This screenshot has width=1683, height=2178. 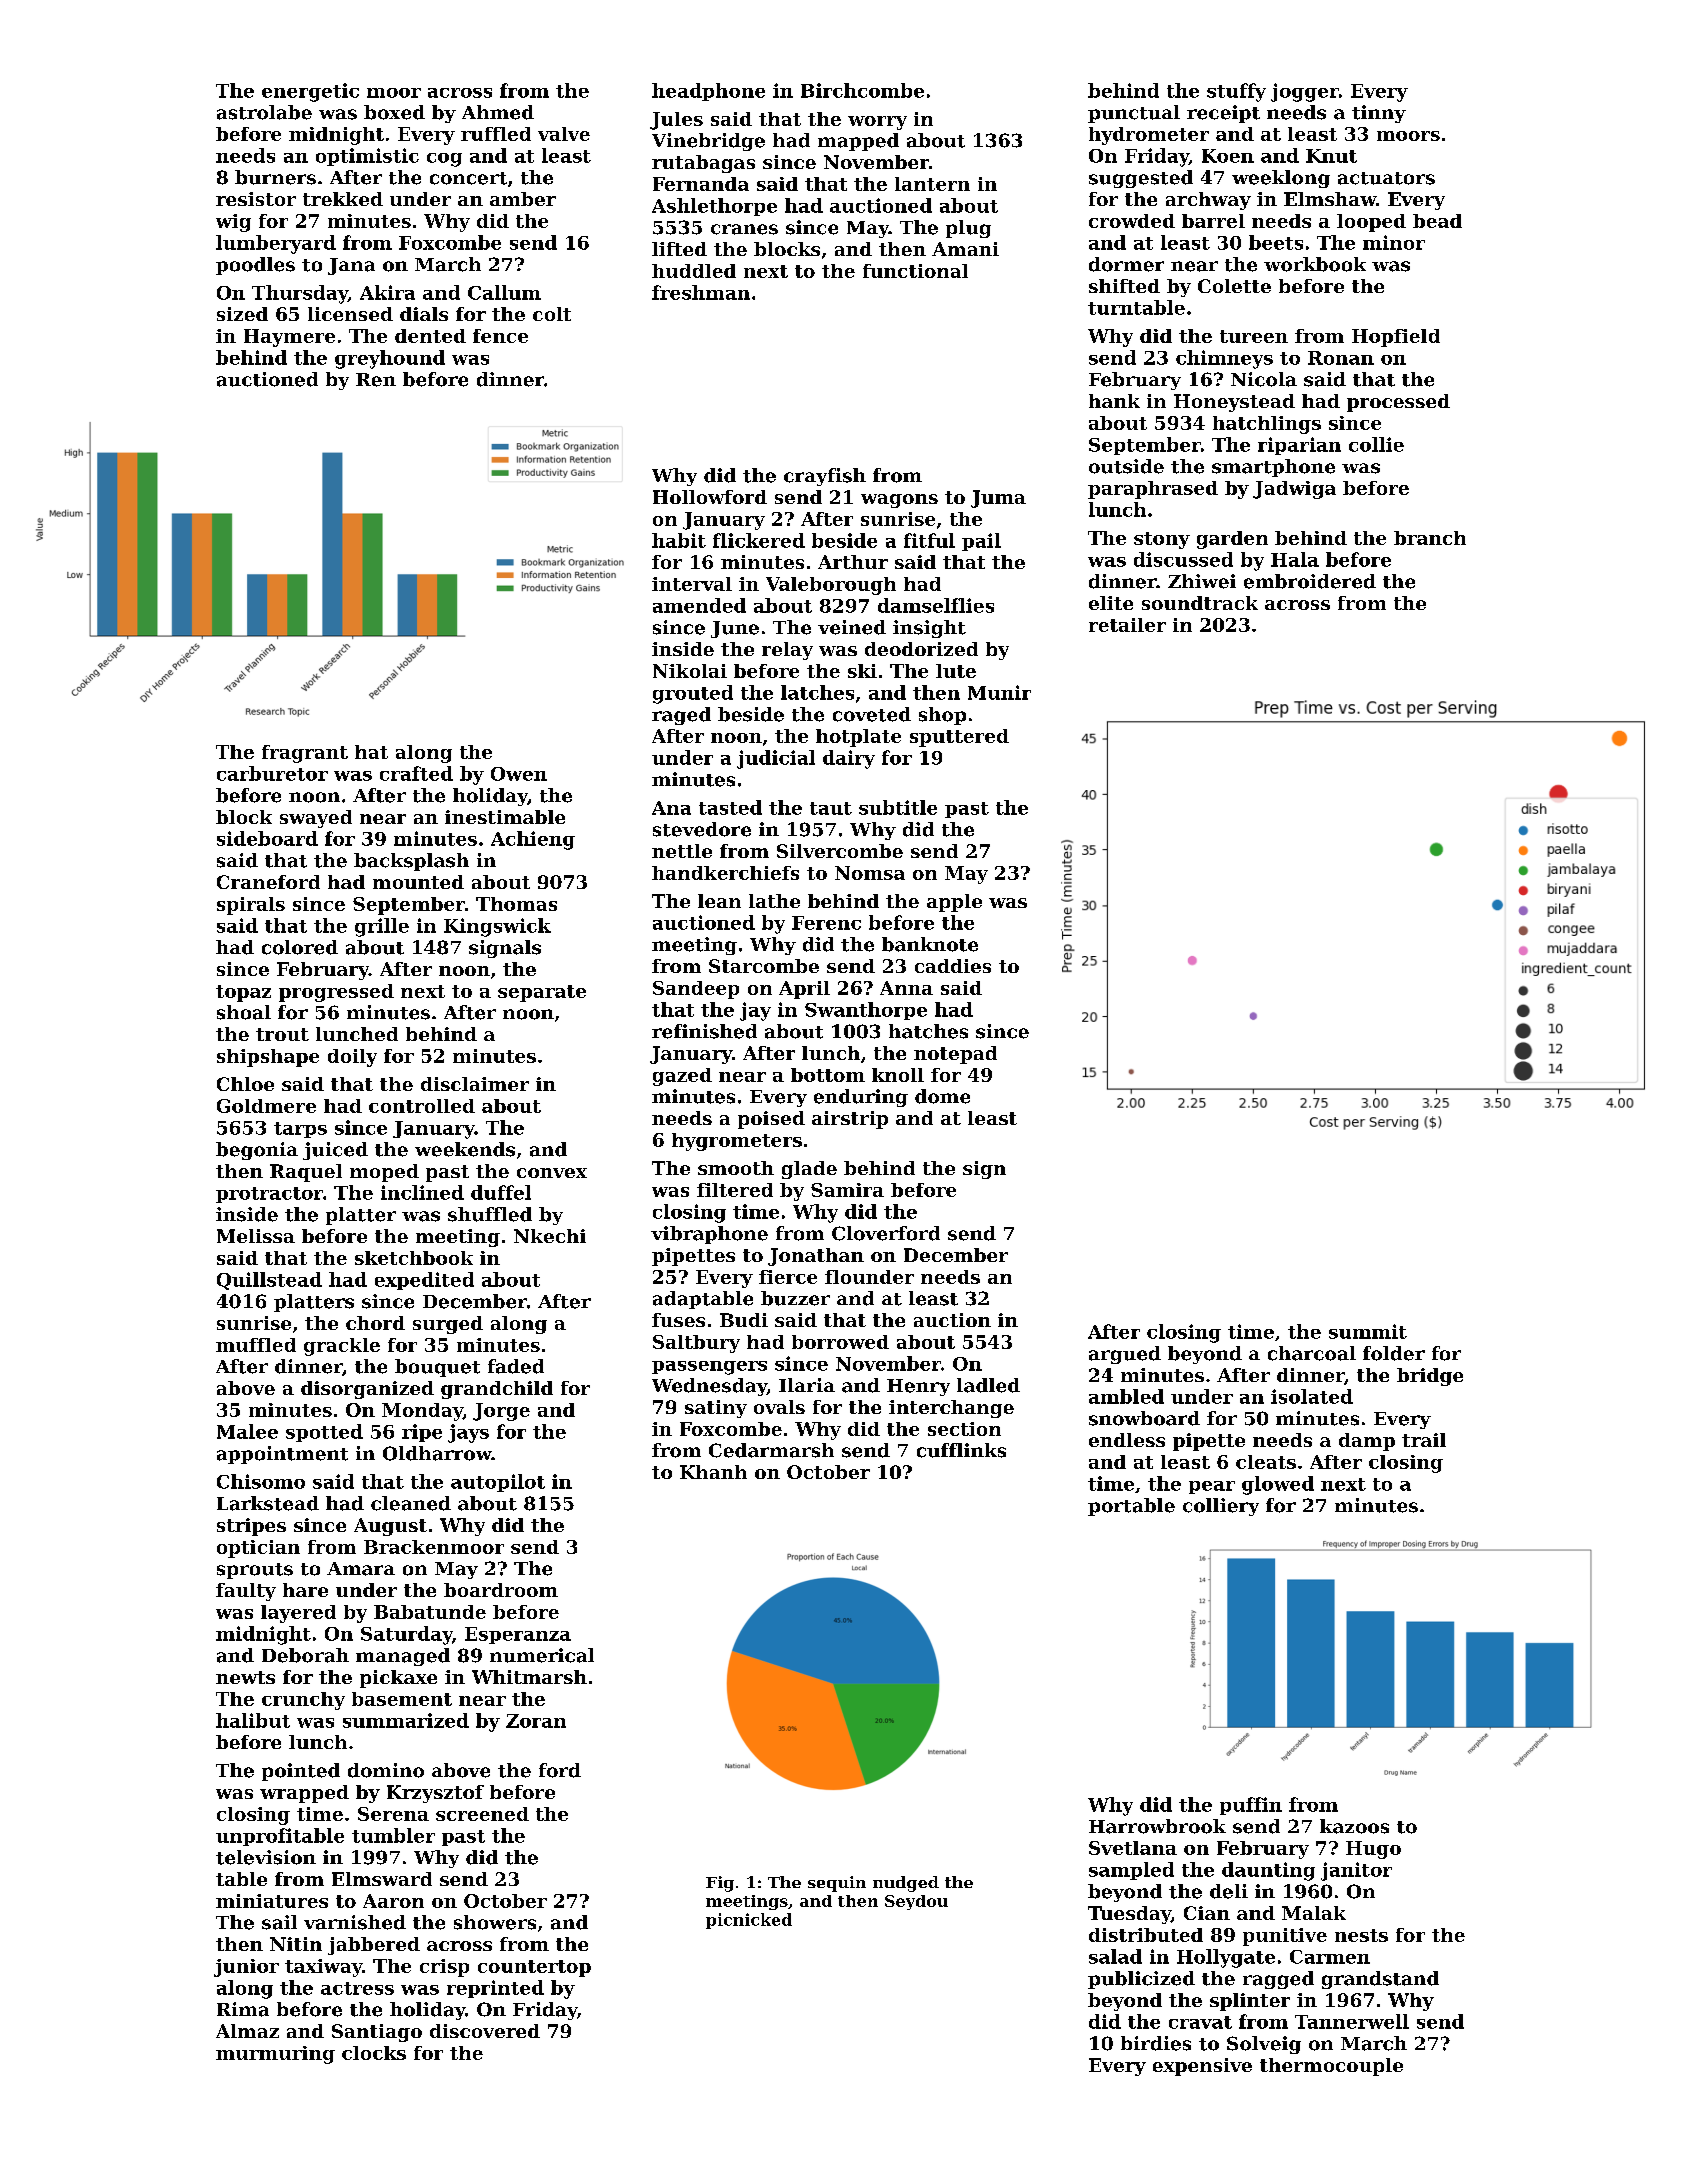 I want to click on clocks, so click(x=374, y=2053).
